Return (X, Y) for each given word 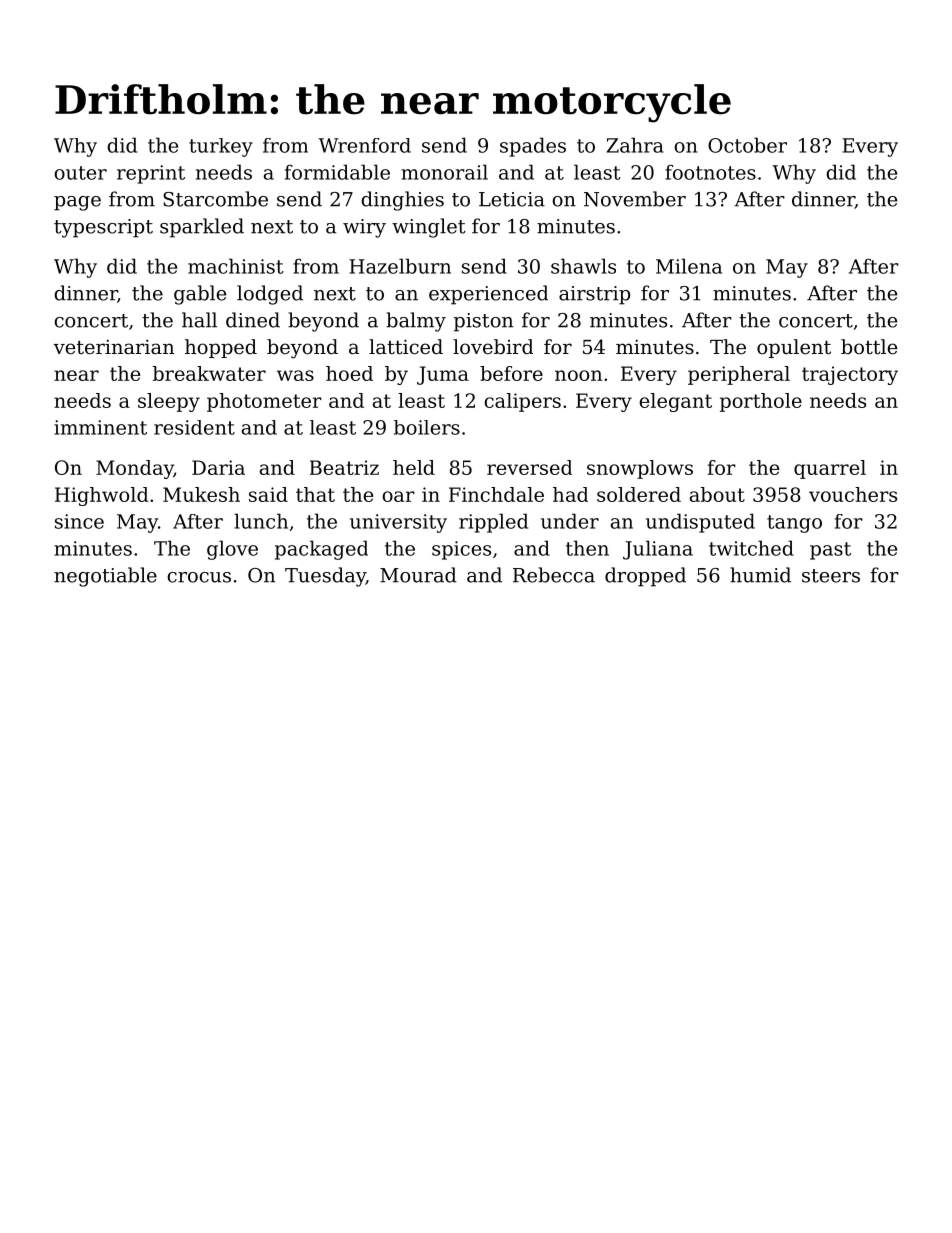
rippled (493, 523)
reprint (151, 174)
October (747, 145)
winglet (429, 228)
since (79, 521)
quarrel (830, 469)
